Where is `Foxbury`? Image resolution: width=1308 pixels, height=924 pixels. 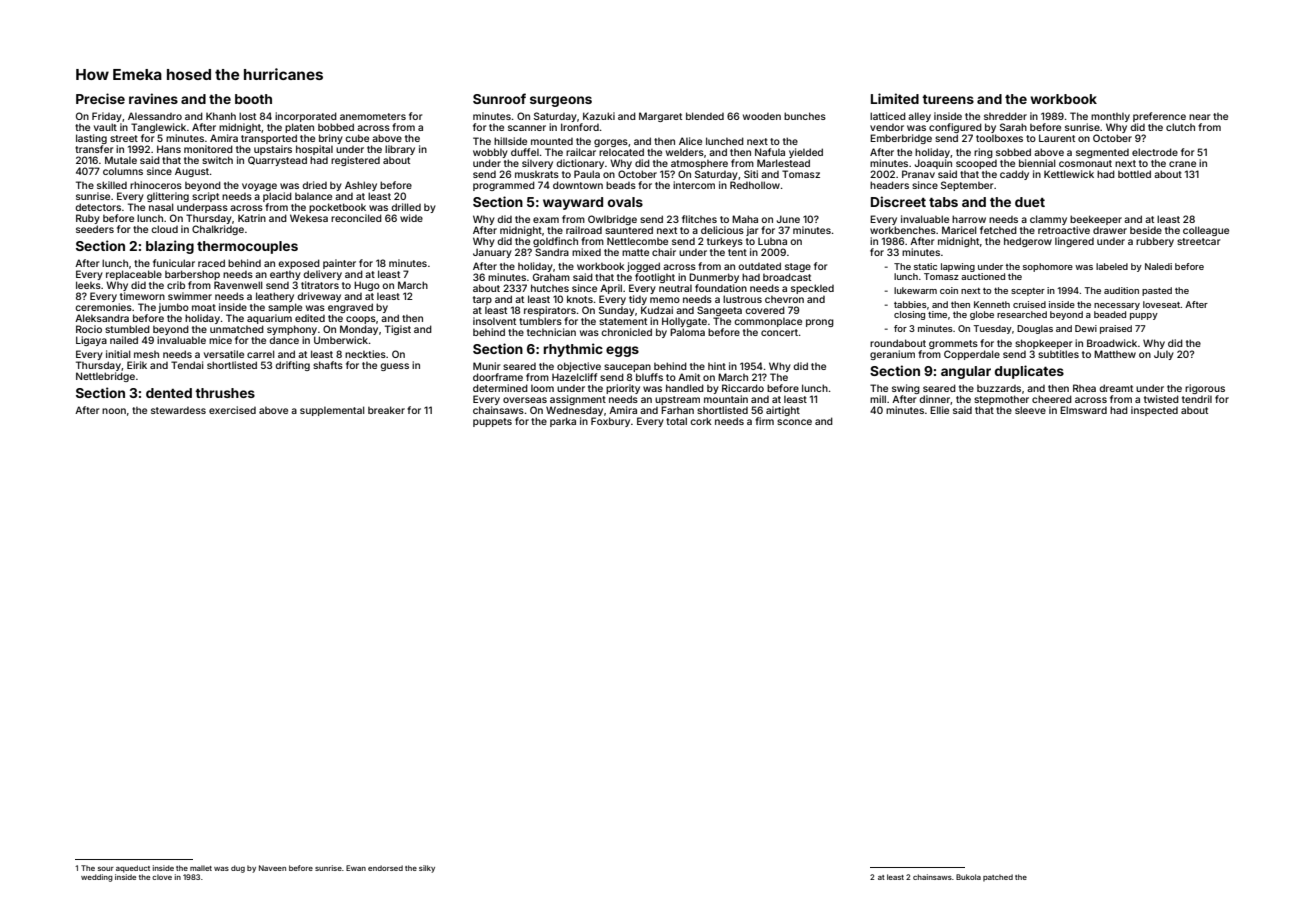
Foxbury is located at coordinates (610, 422).
